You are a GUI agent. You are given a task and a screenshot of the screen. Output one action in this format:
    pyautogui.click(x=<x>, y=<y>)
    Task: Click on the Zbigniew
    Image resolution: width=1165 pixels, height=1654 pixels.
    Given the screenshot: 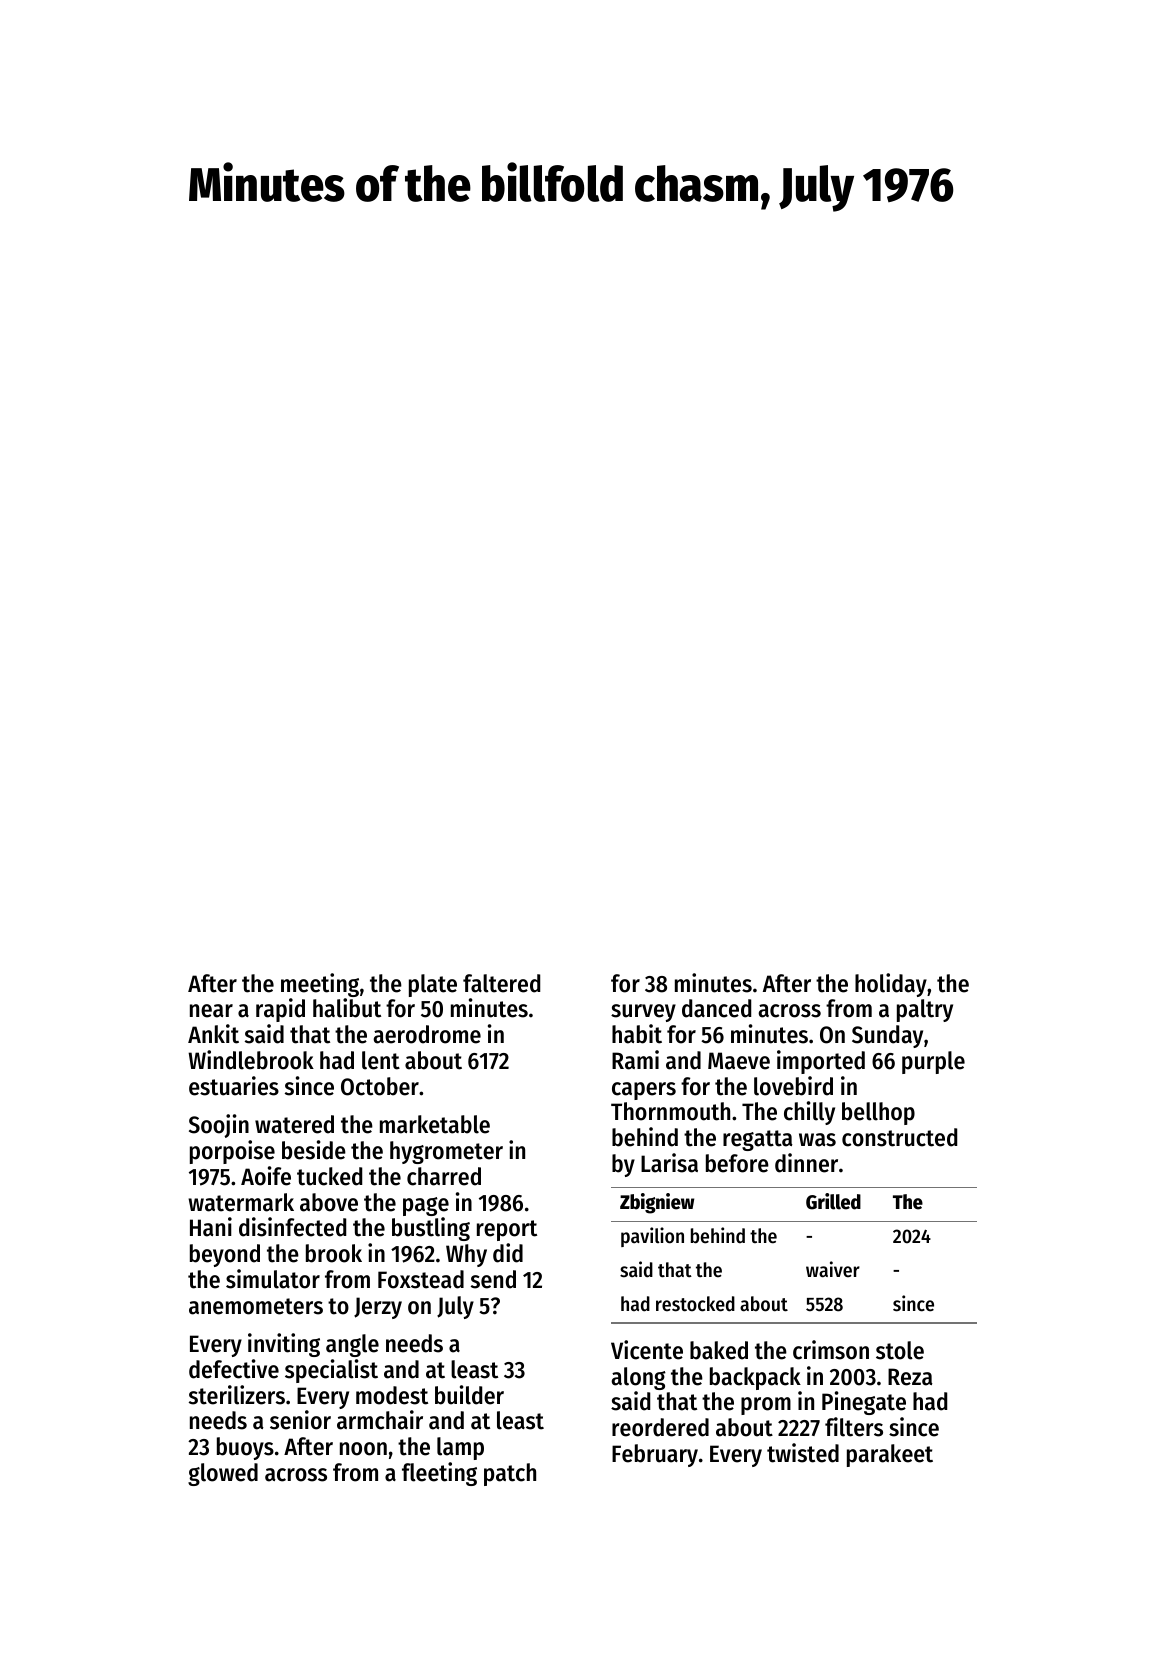 What is the action you would take?
    pyautogui.click(x=657, y=1203)
